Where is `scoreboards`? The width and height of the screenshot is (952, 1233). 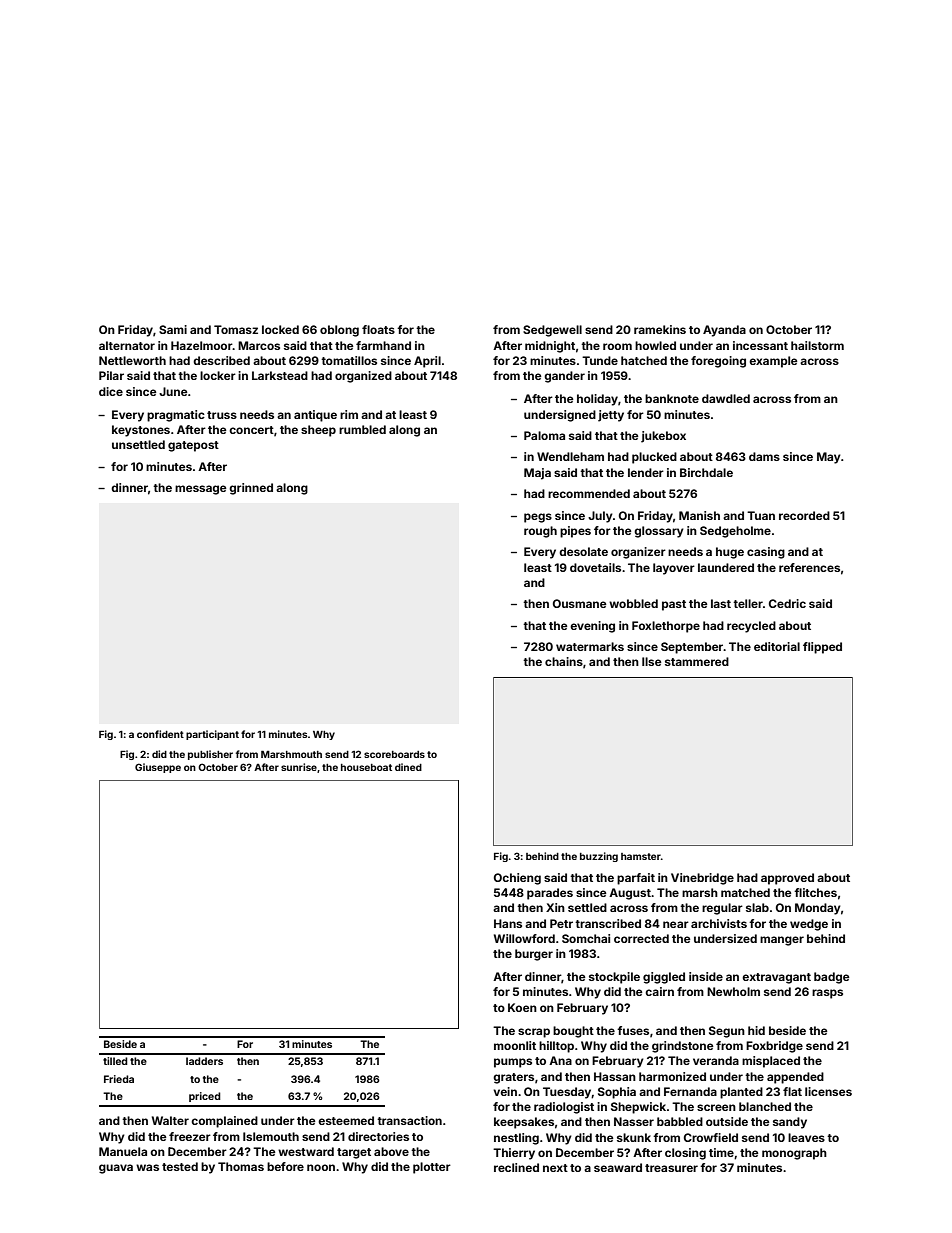 scoreboards is located at coordinates (394, 754).
